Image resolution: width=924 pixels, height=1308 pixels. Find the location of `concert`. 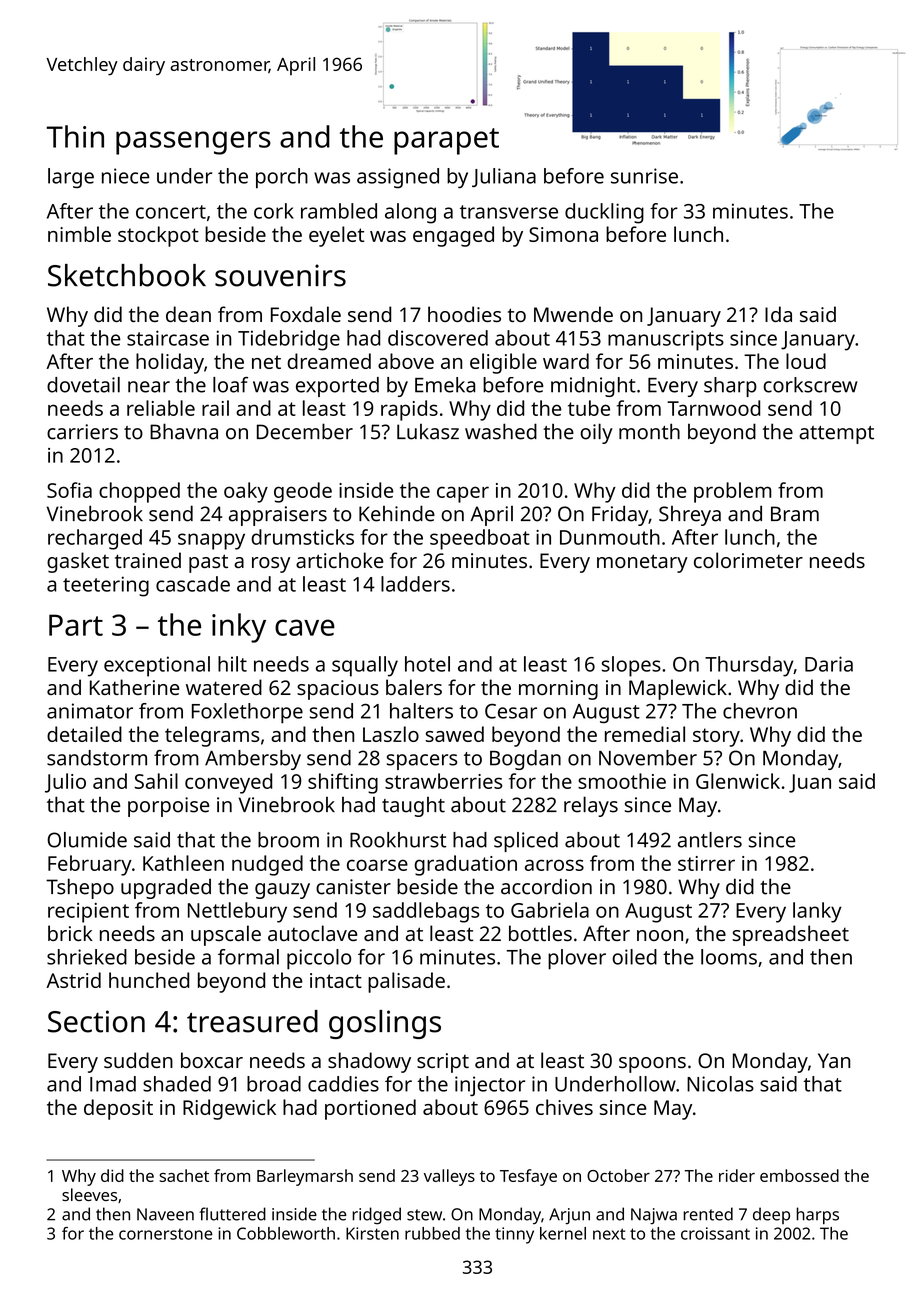

concert is located at coordinates (171, 212).
